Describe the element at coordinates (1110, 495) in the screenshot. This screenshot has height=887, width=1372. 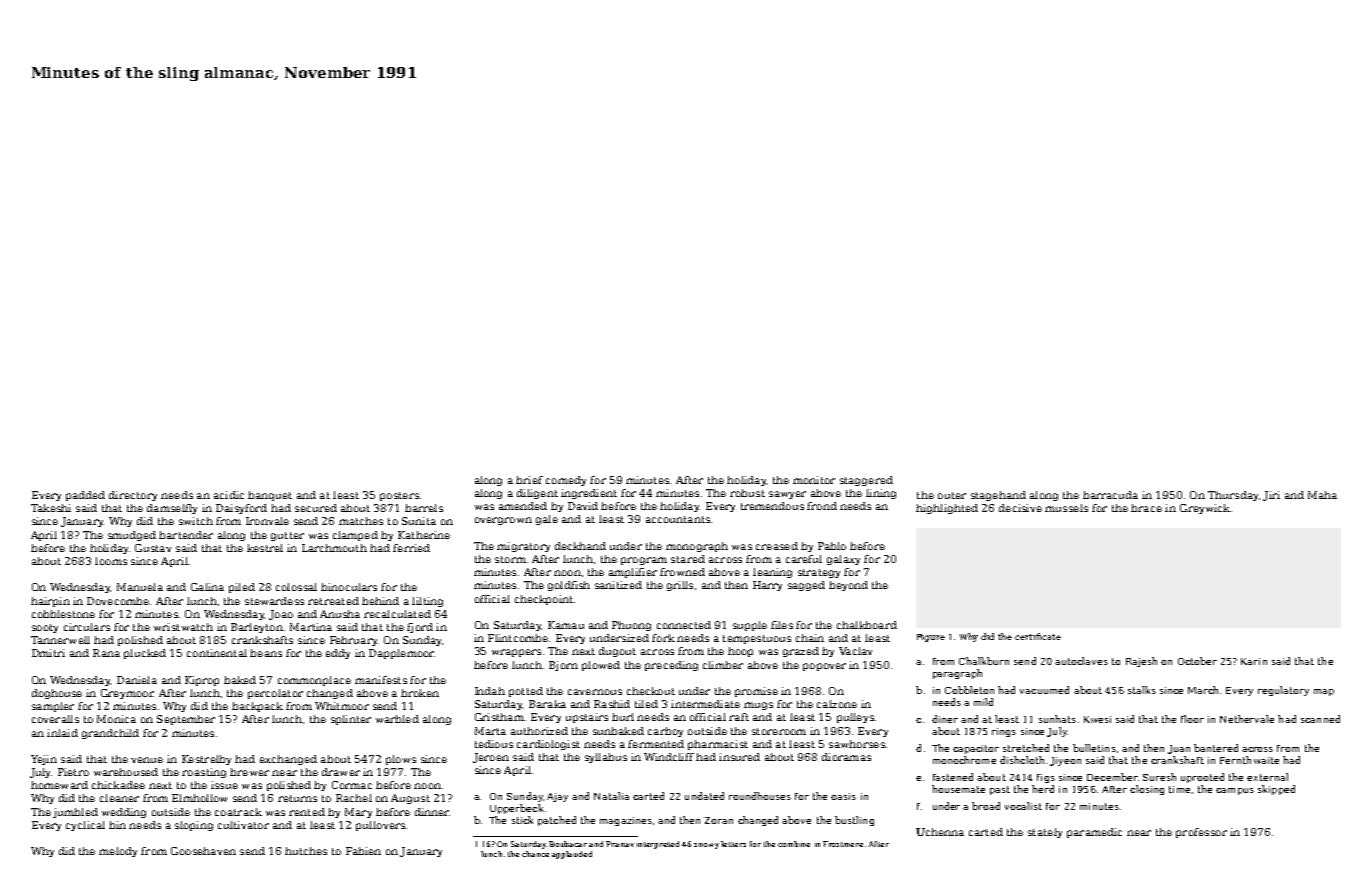
I see `barracuda` at that location.
